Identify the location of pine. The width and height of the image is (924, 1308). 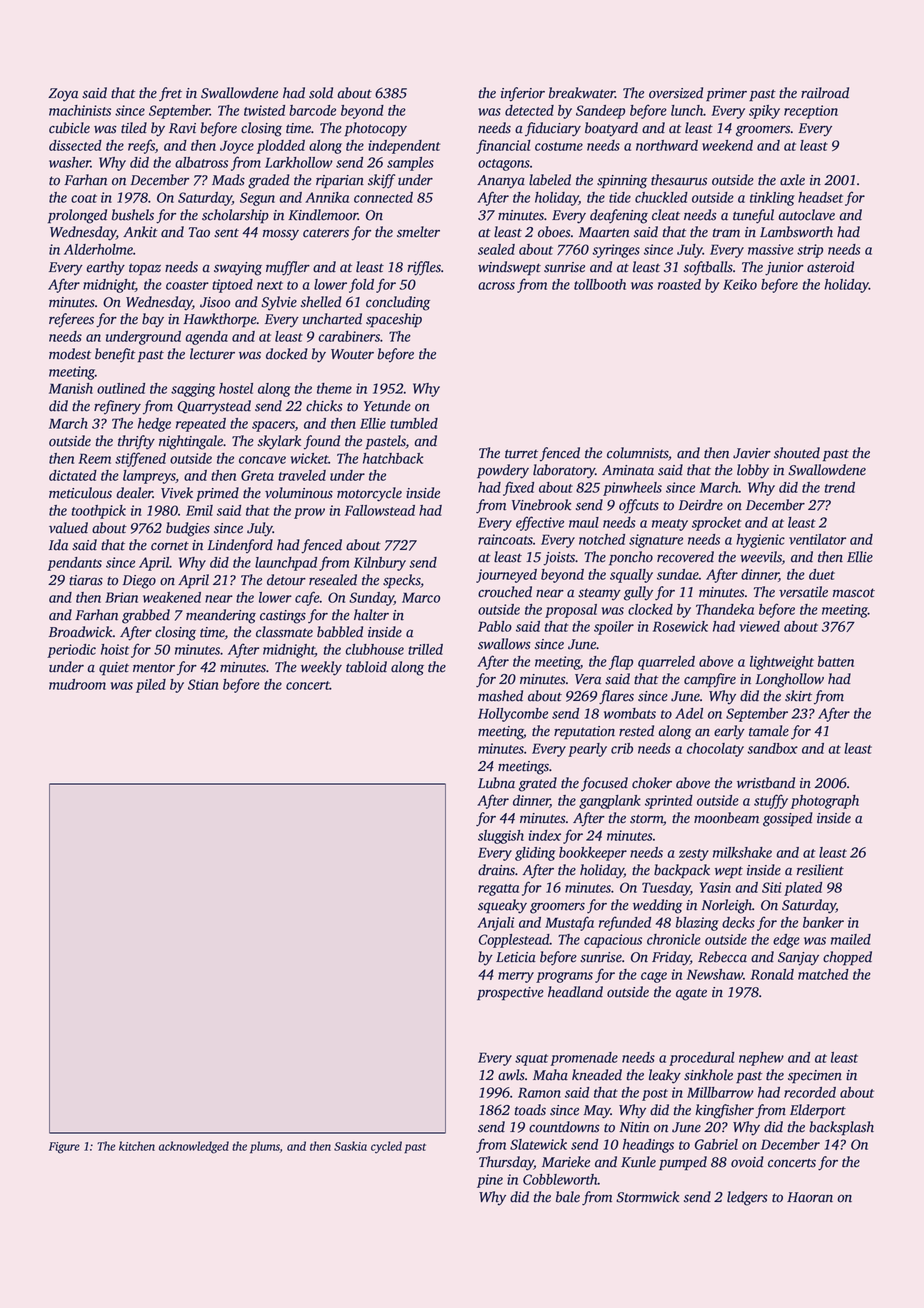
(490, 1181).
